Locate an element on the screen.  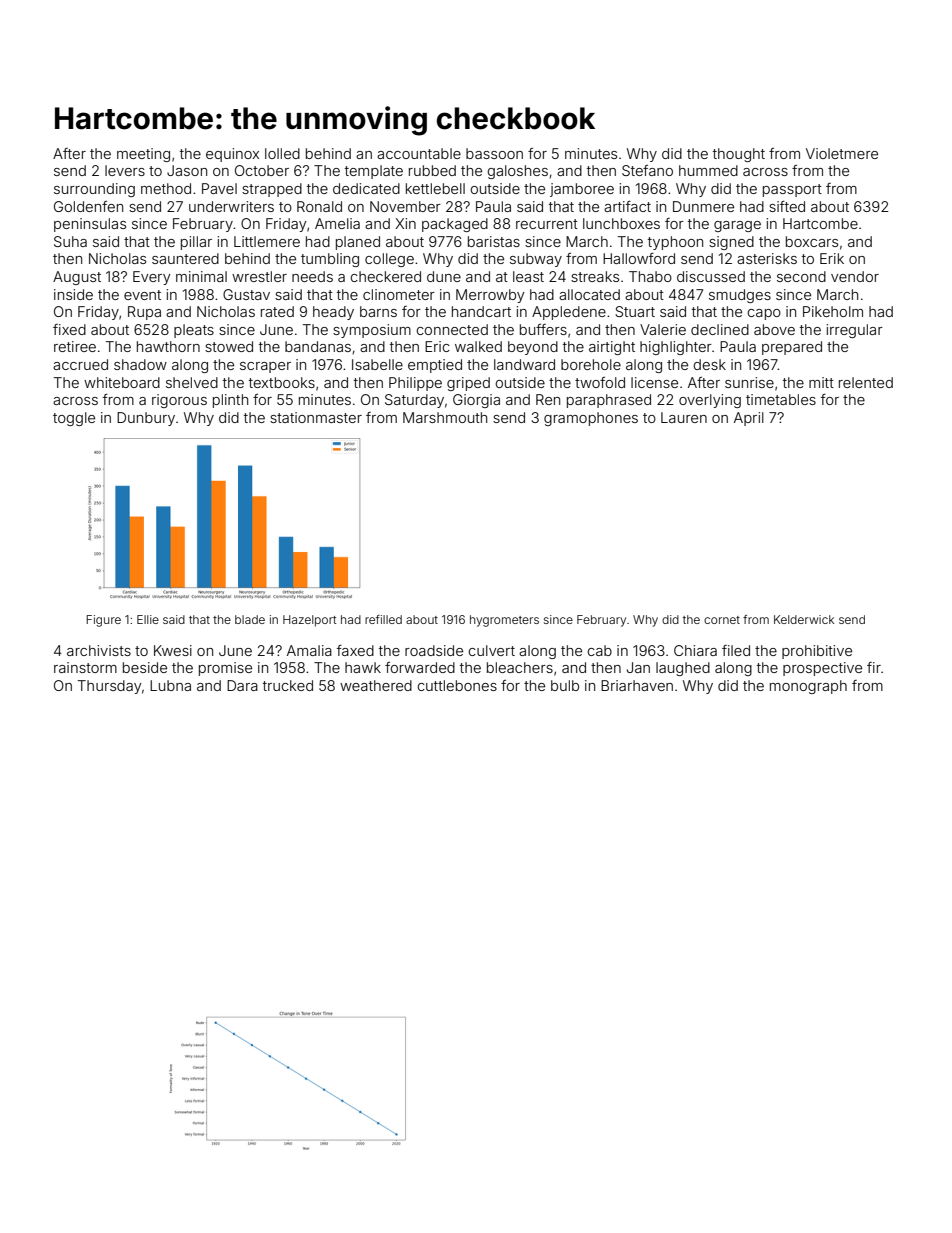
capo is located at coordinates (764, 314).
